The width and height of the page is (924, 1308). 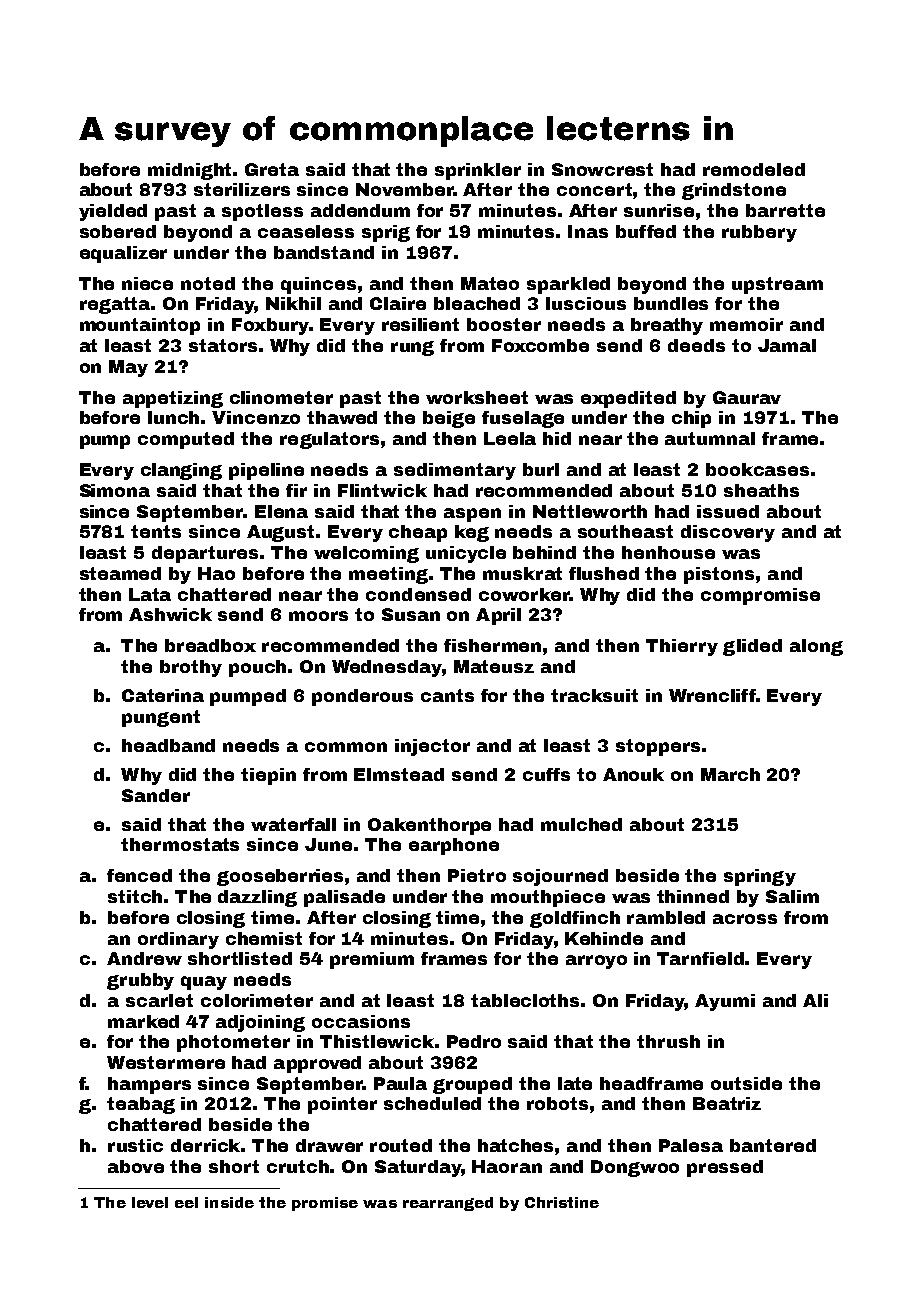 I want to click on tents, so click(x=156, y=531).
